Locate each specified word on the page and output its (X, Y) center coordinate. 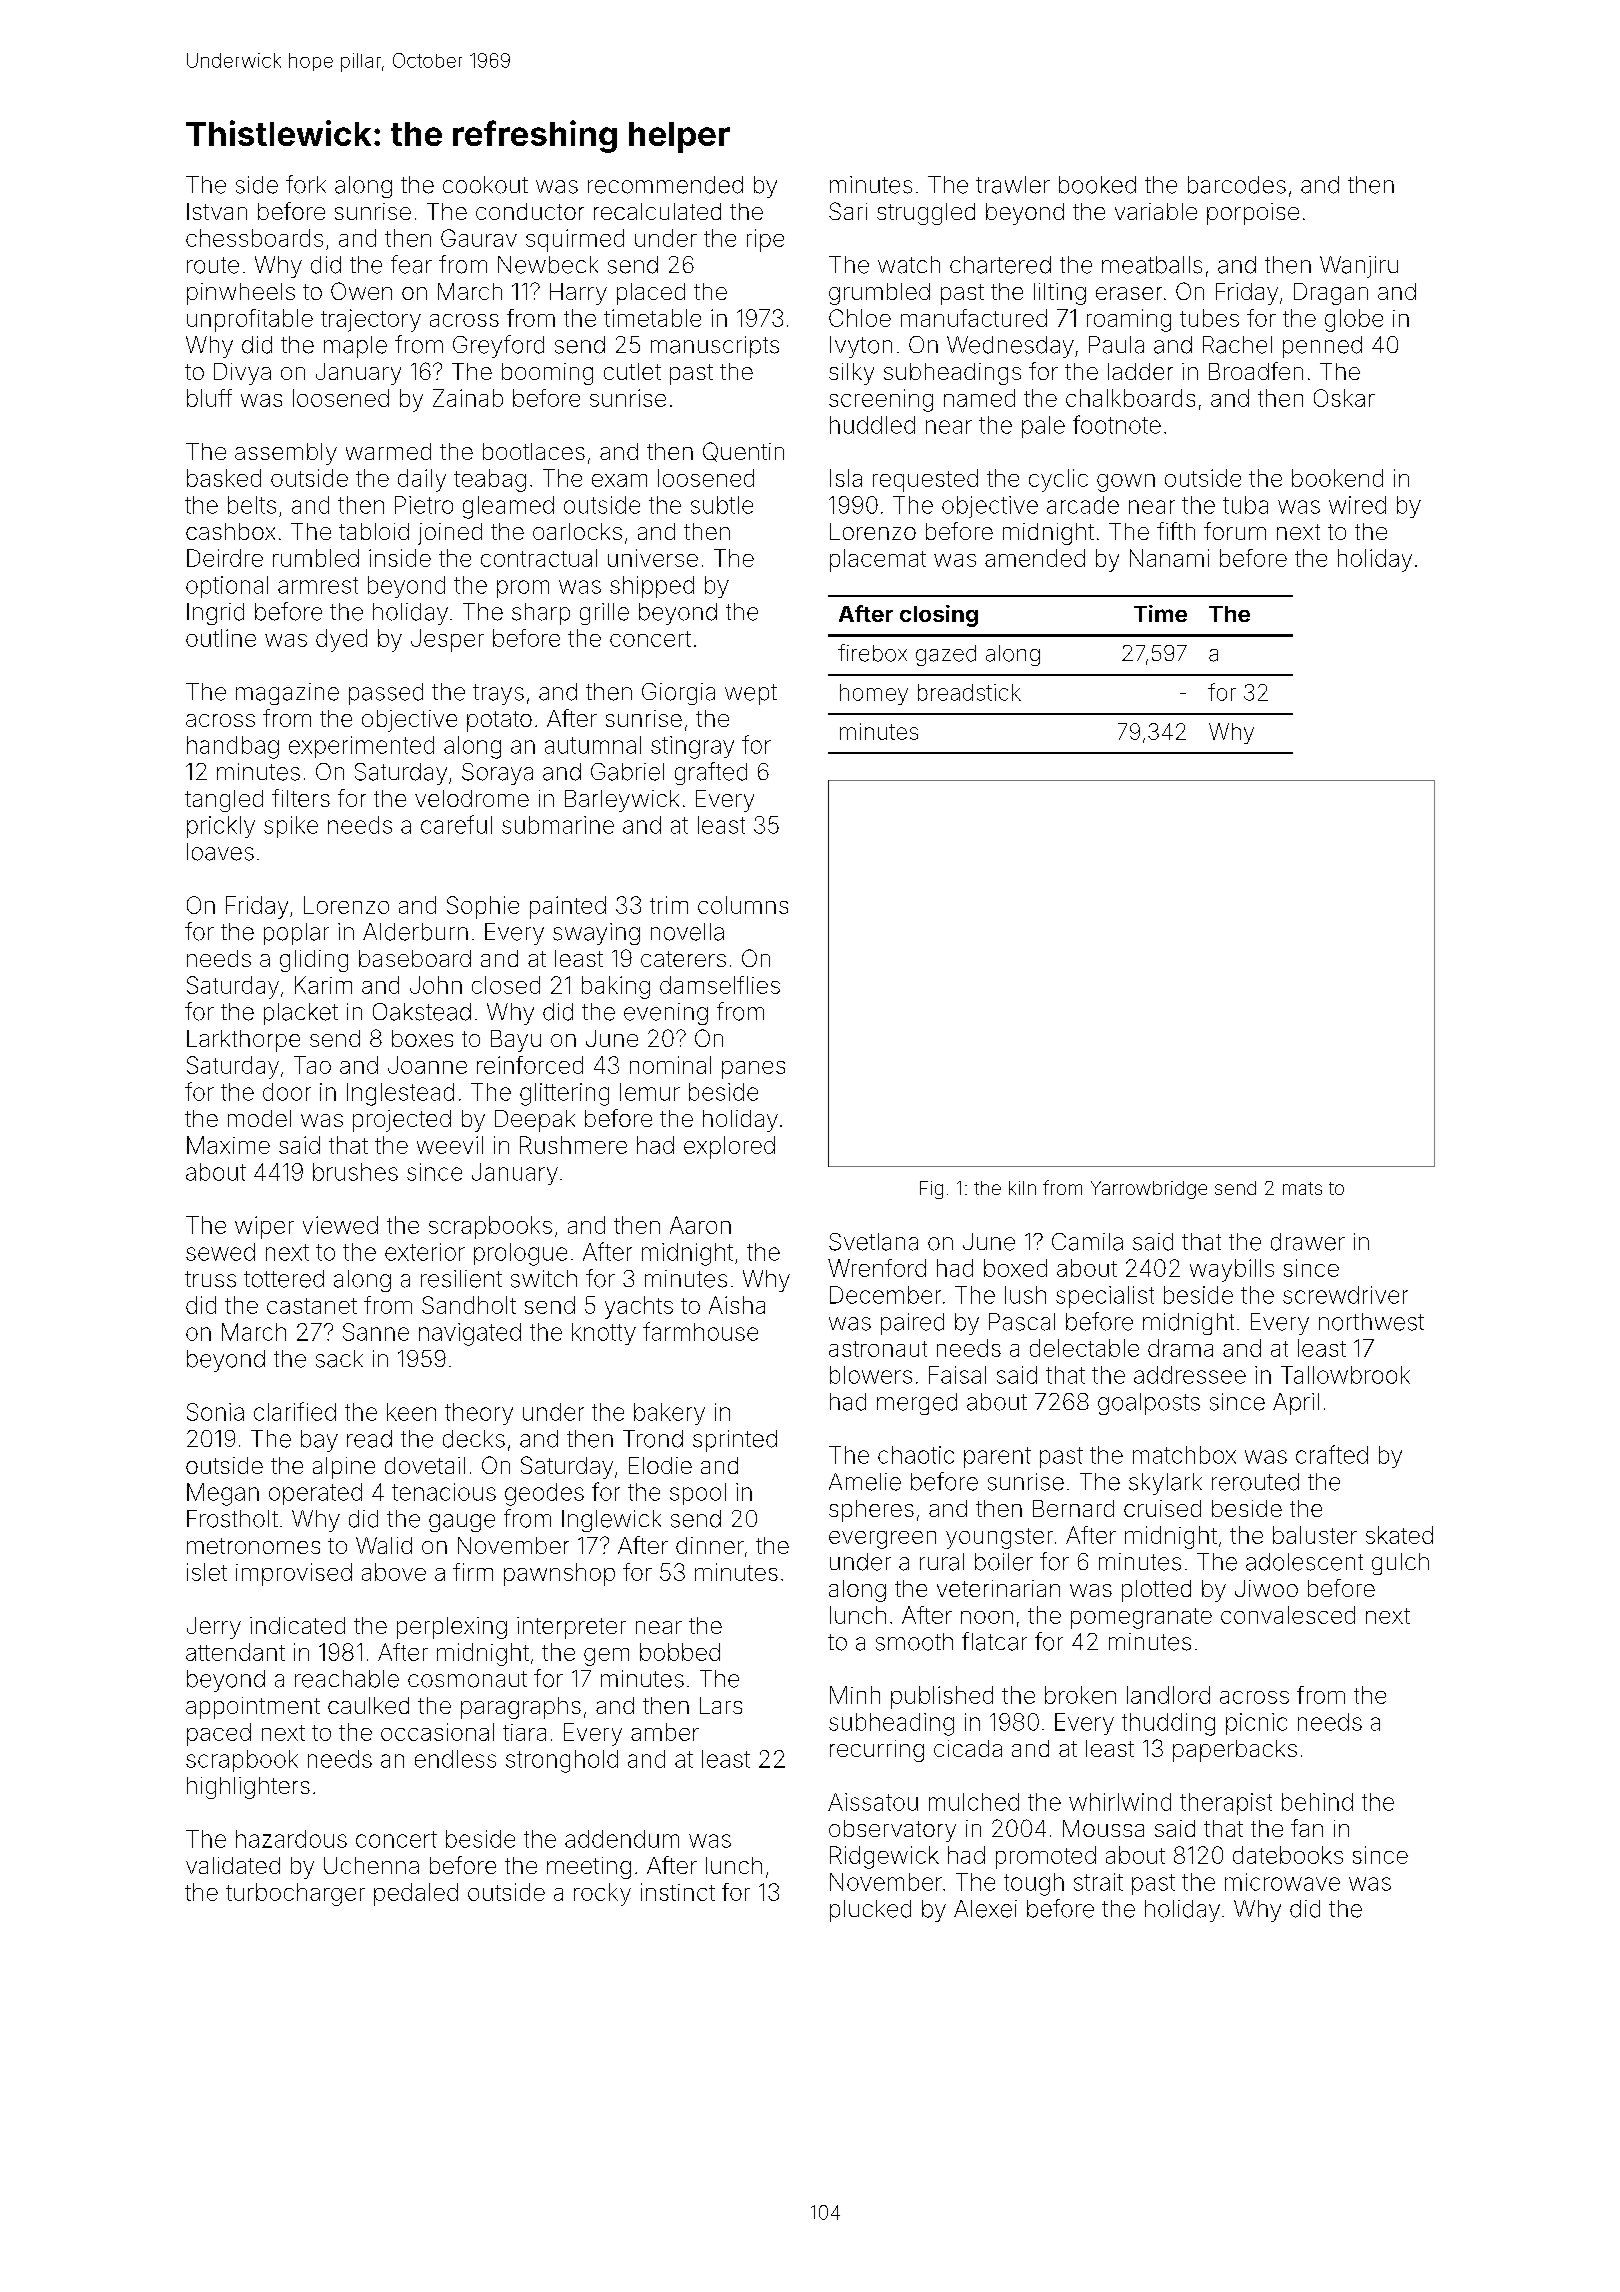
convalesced (1288, 1615)
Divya (242, 374)
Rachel (1237, 345)
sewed (220, 1252)
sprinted (735, 1441)
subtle (722, 505)
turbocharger (295, 1894)
